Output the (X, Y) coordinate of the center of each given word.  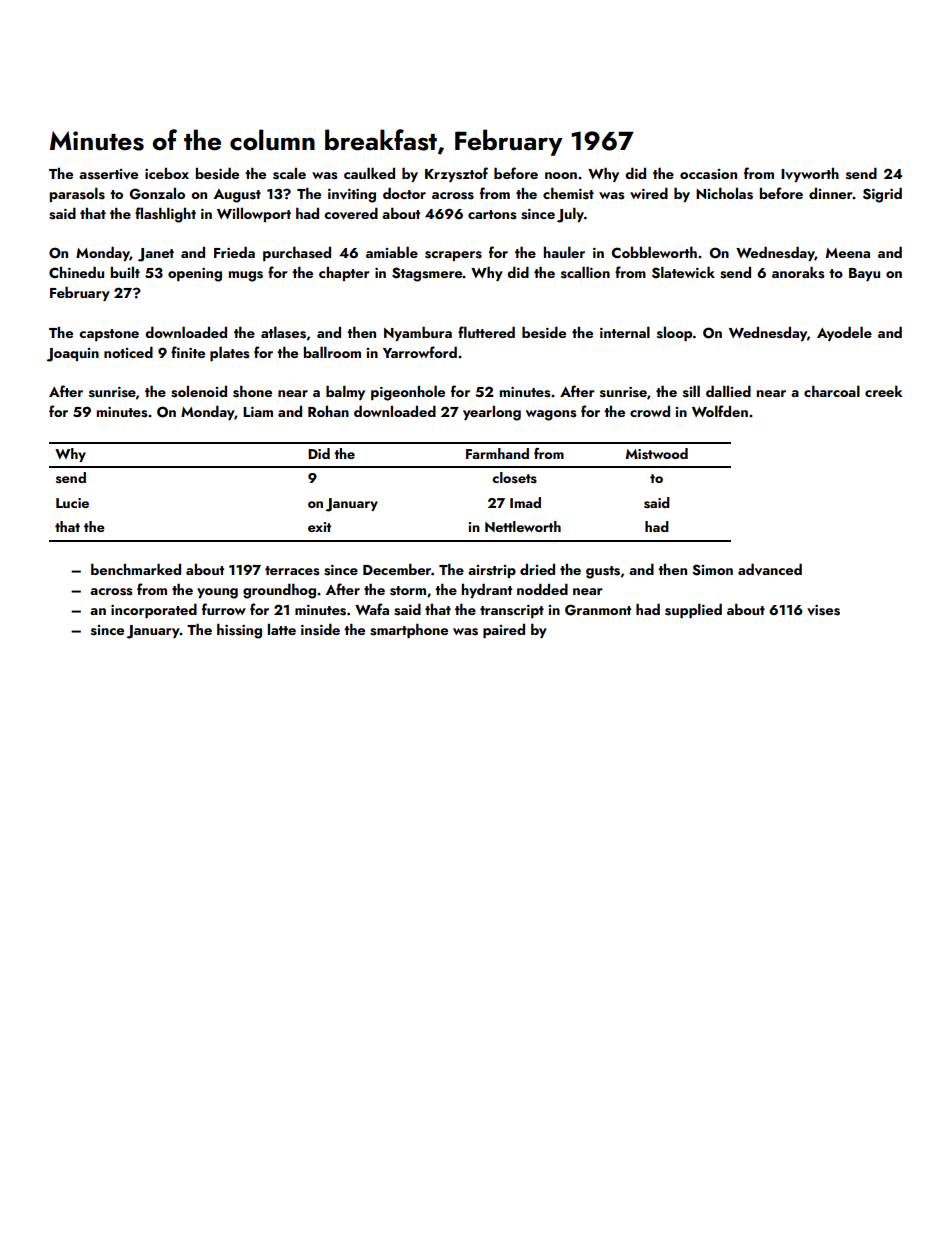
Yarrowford (420, 352)
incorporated (154, 610)
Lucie (72, 503)
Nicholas (724, 193)
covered (351, 213)
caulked (369, 173)
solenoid (199, 392)
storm (408, 591)
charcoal (832, 391)
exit (319, 527)
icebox (167, 173)
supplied (693, 610)
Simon (712, 570)
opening (195, 275)
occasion (708, 174)
